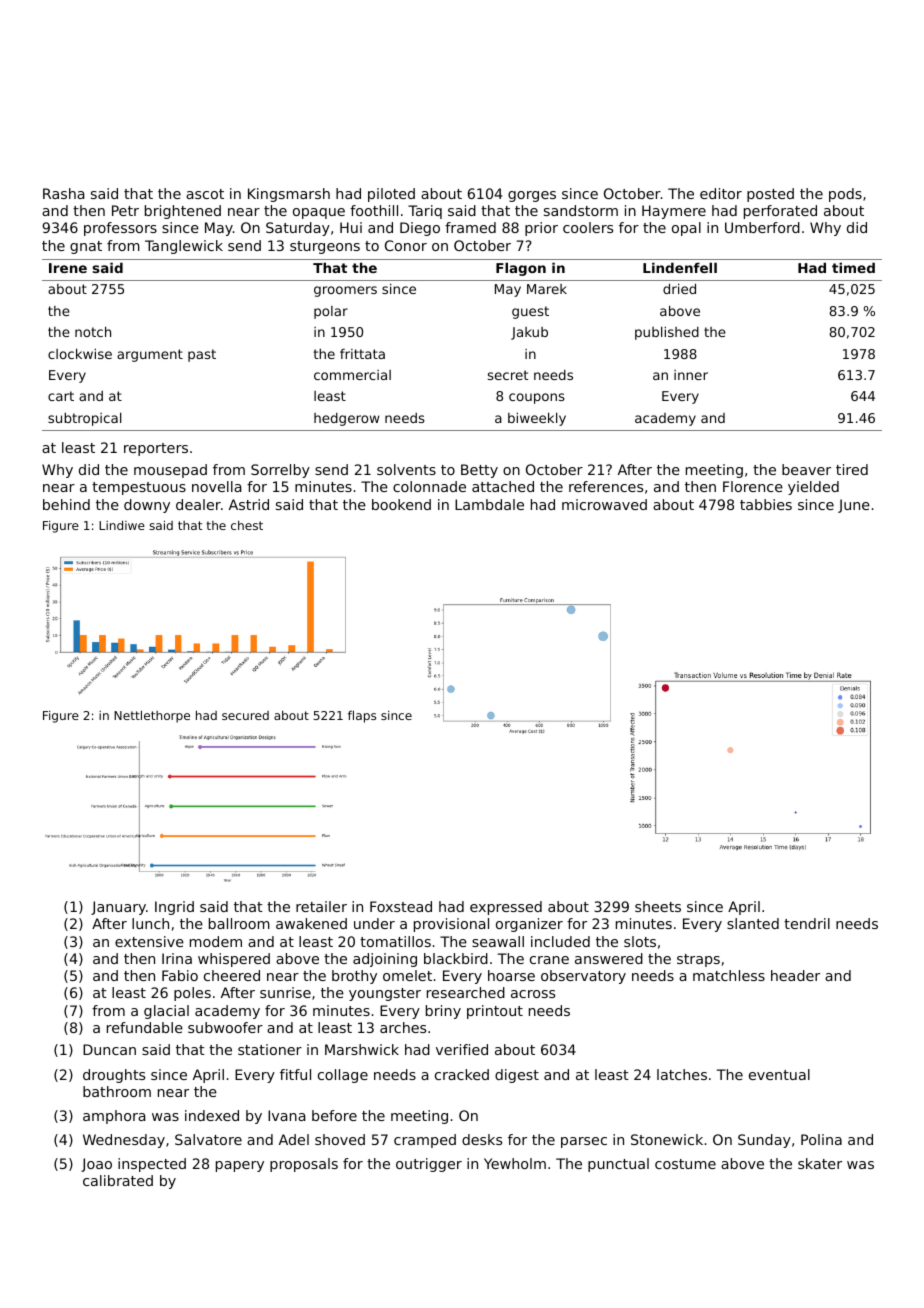 Image resolution: width=924 pixels, height=1308 pixels. Describe the element at coordinates (721, 193) in the screenshot. I see `editor` at that location.
